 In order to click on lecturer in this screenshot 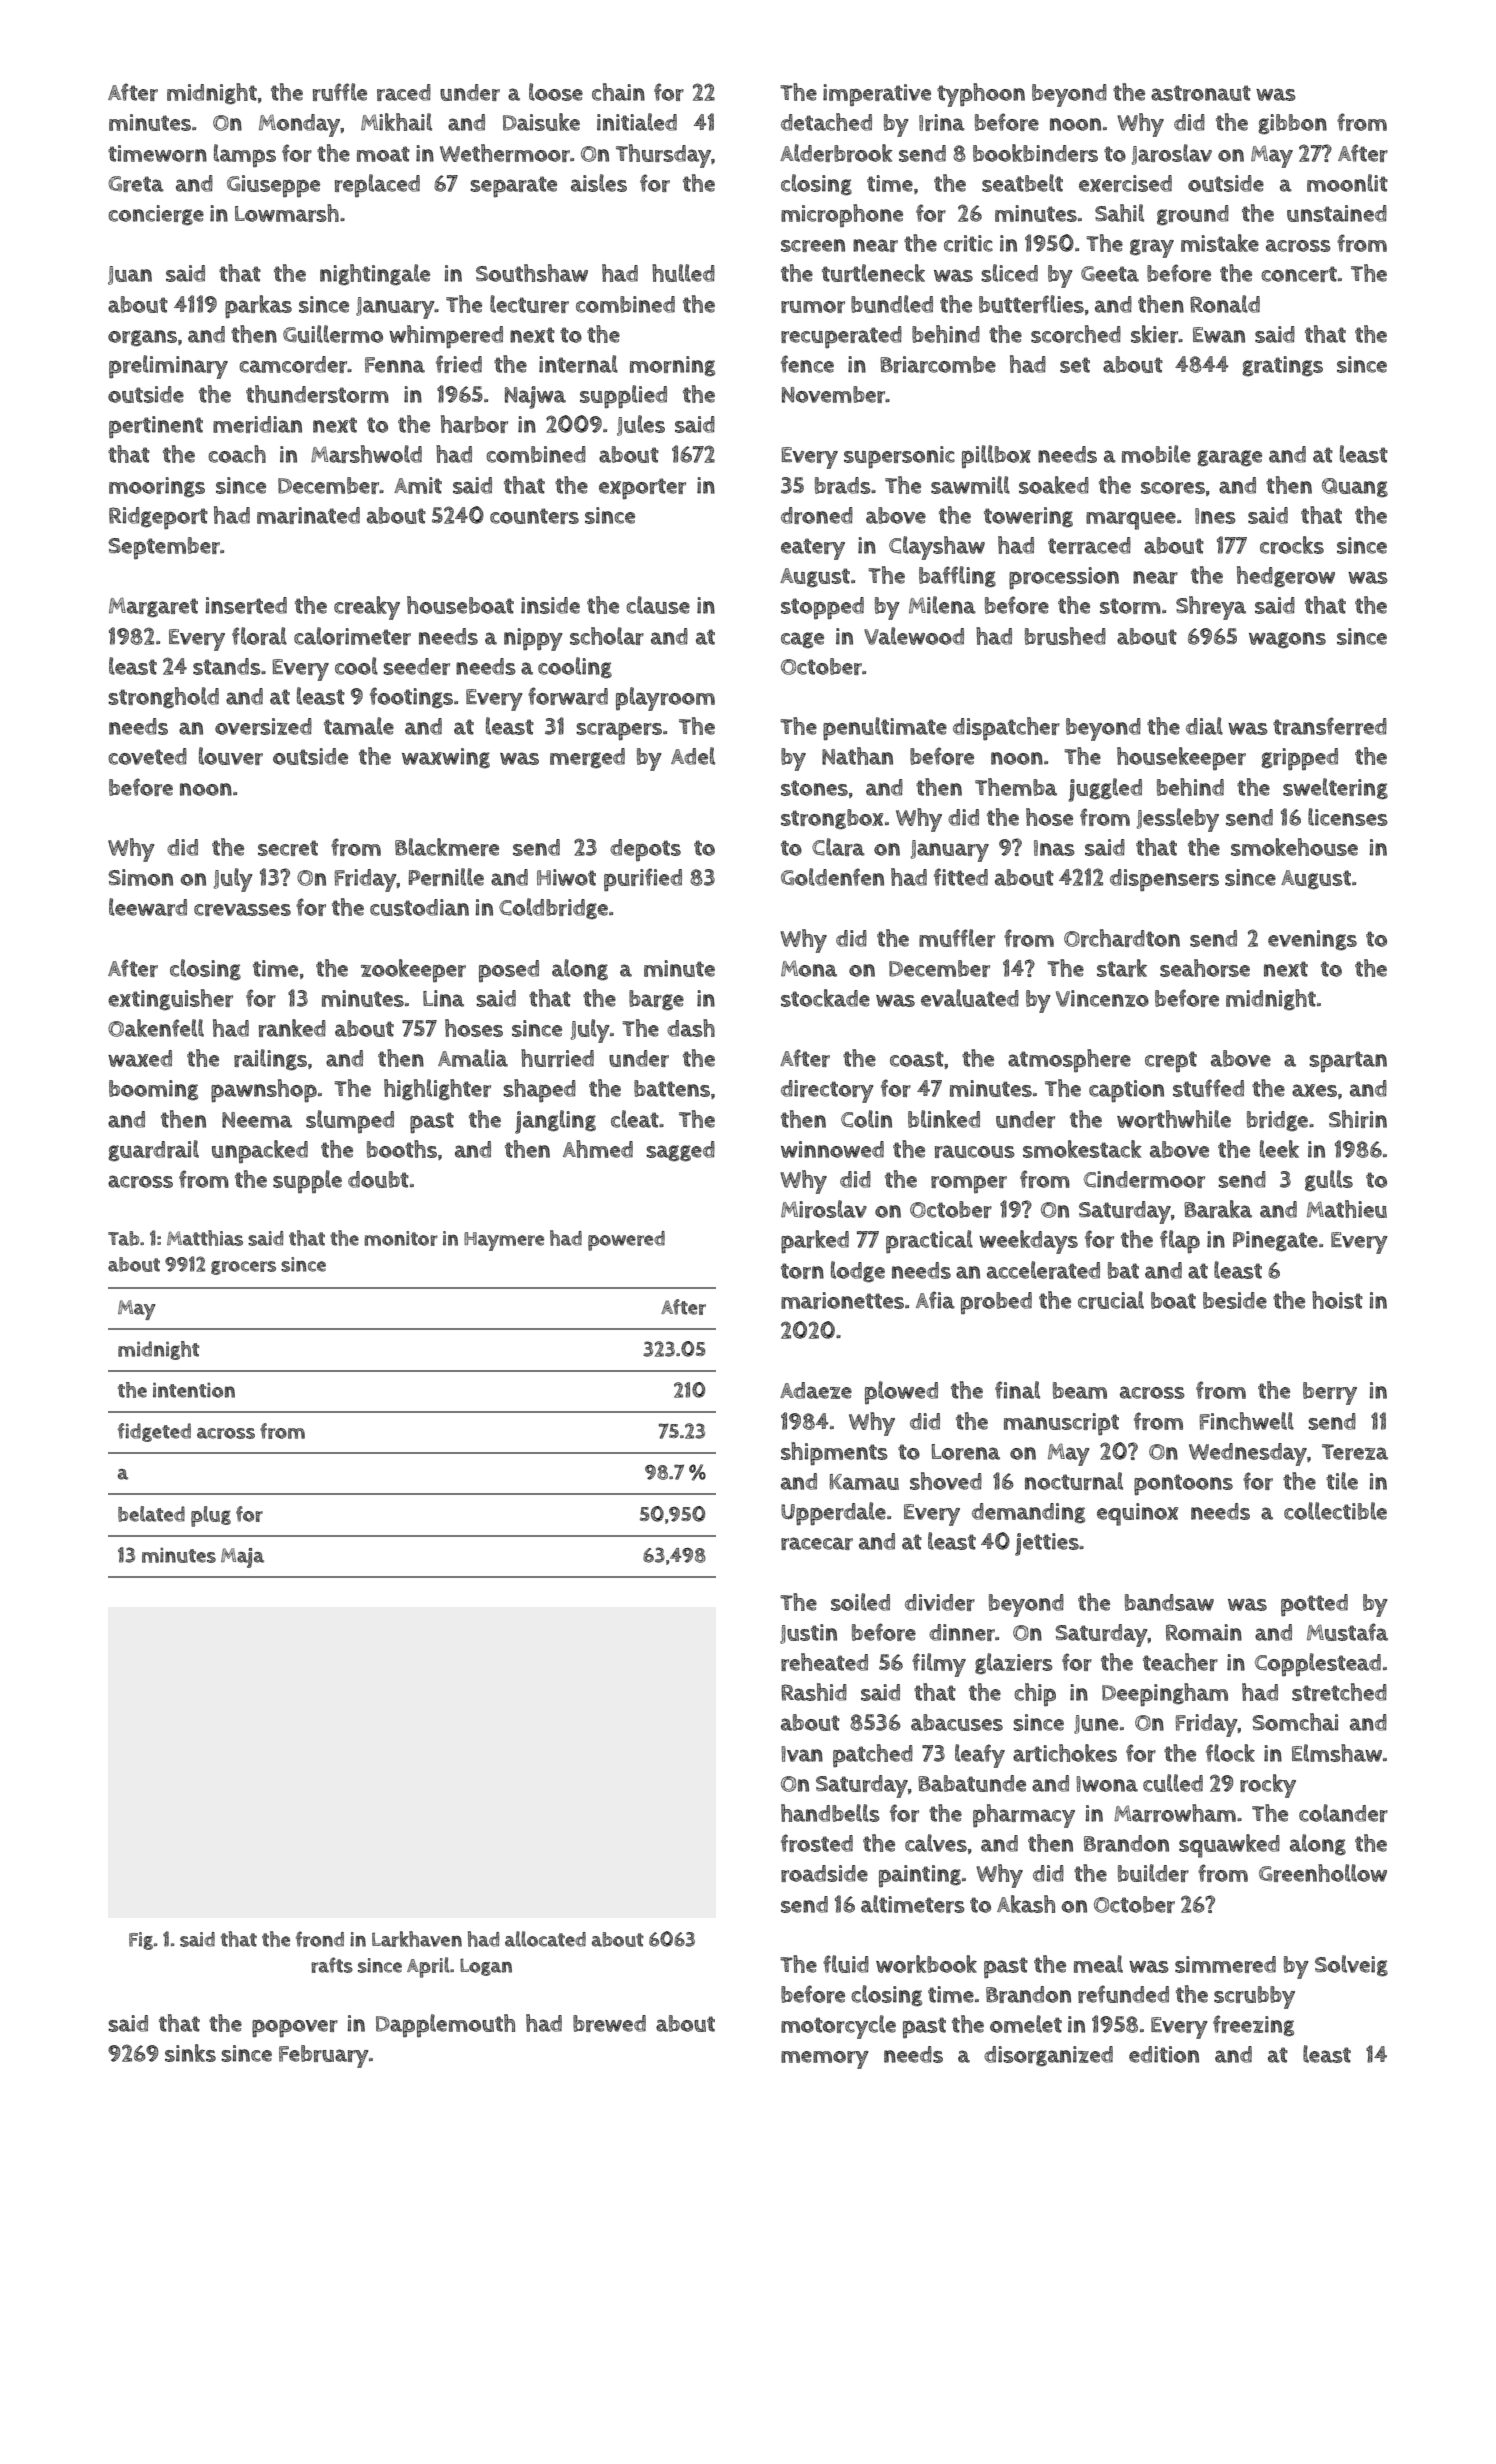, I will do `click(529, 304)`.
